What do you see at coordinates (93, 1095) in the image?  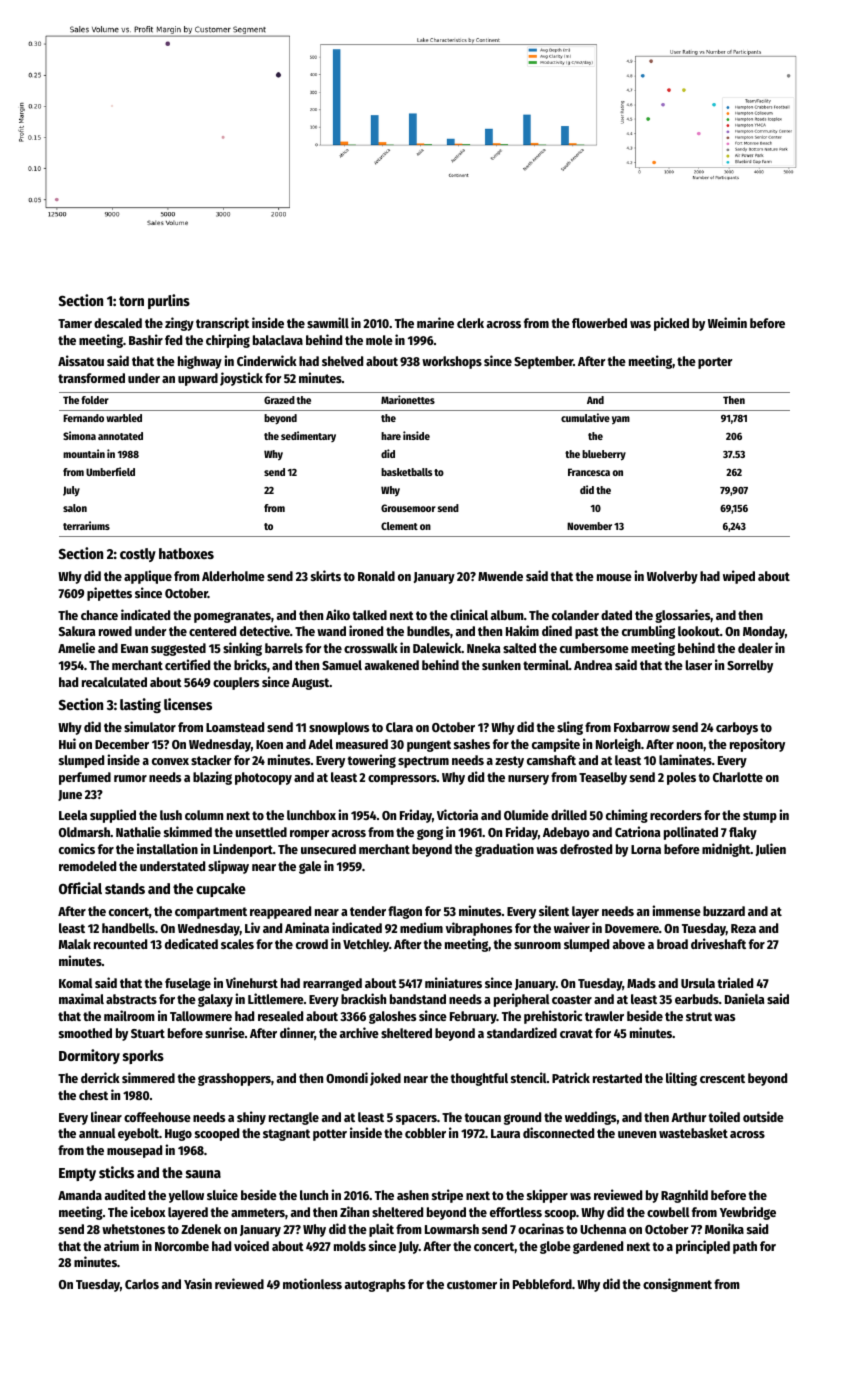 I see `chest` at bounding box center [93, 1095].
